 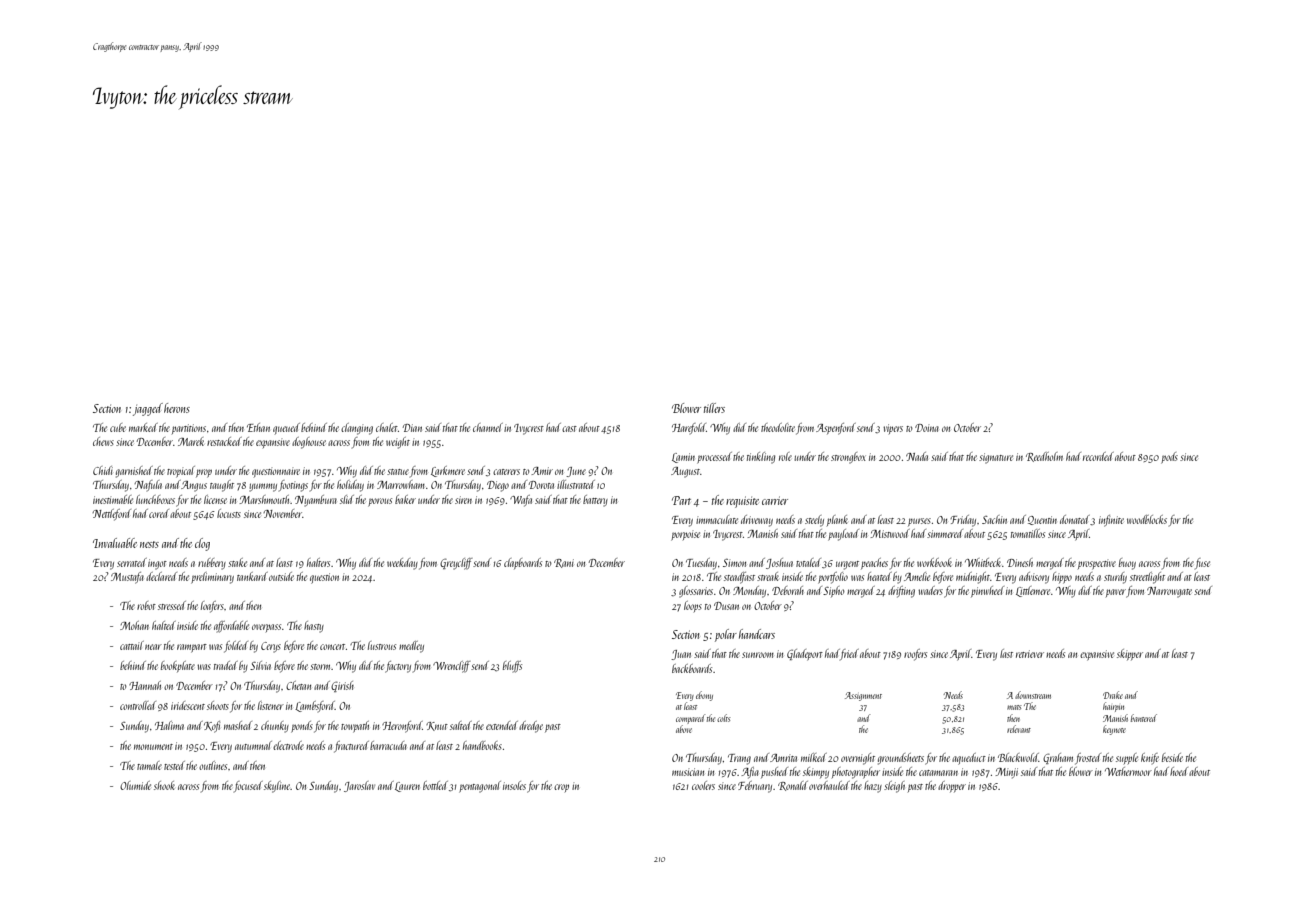 I want to click on tillers, so click(x=714, y=408).
